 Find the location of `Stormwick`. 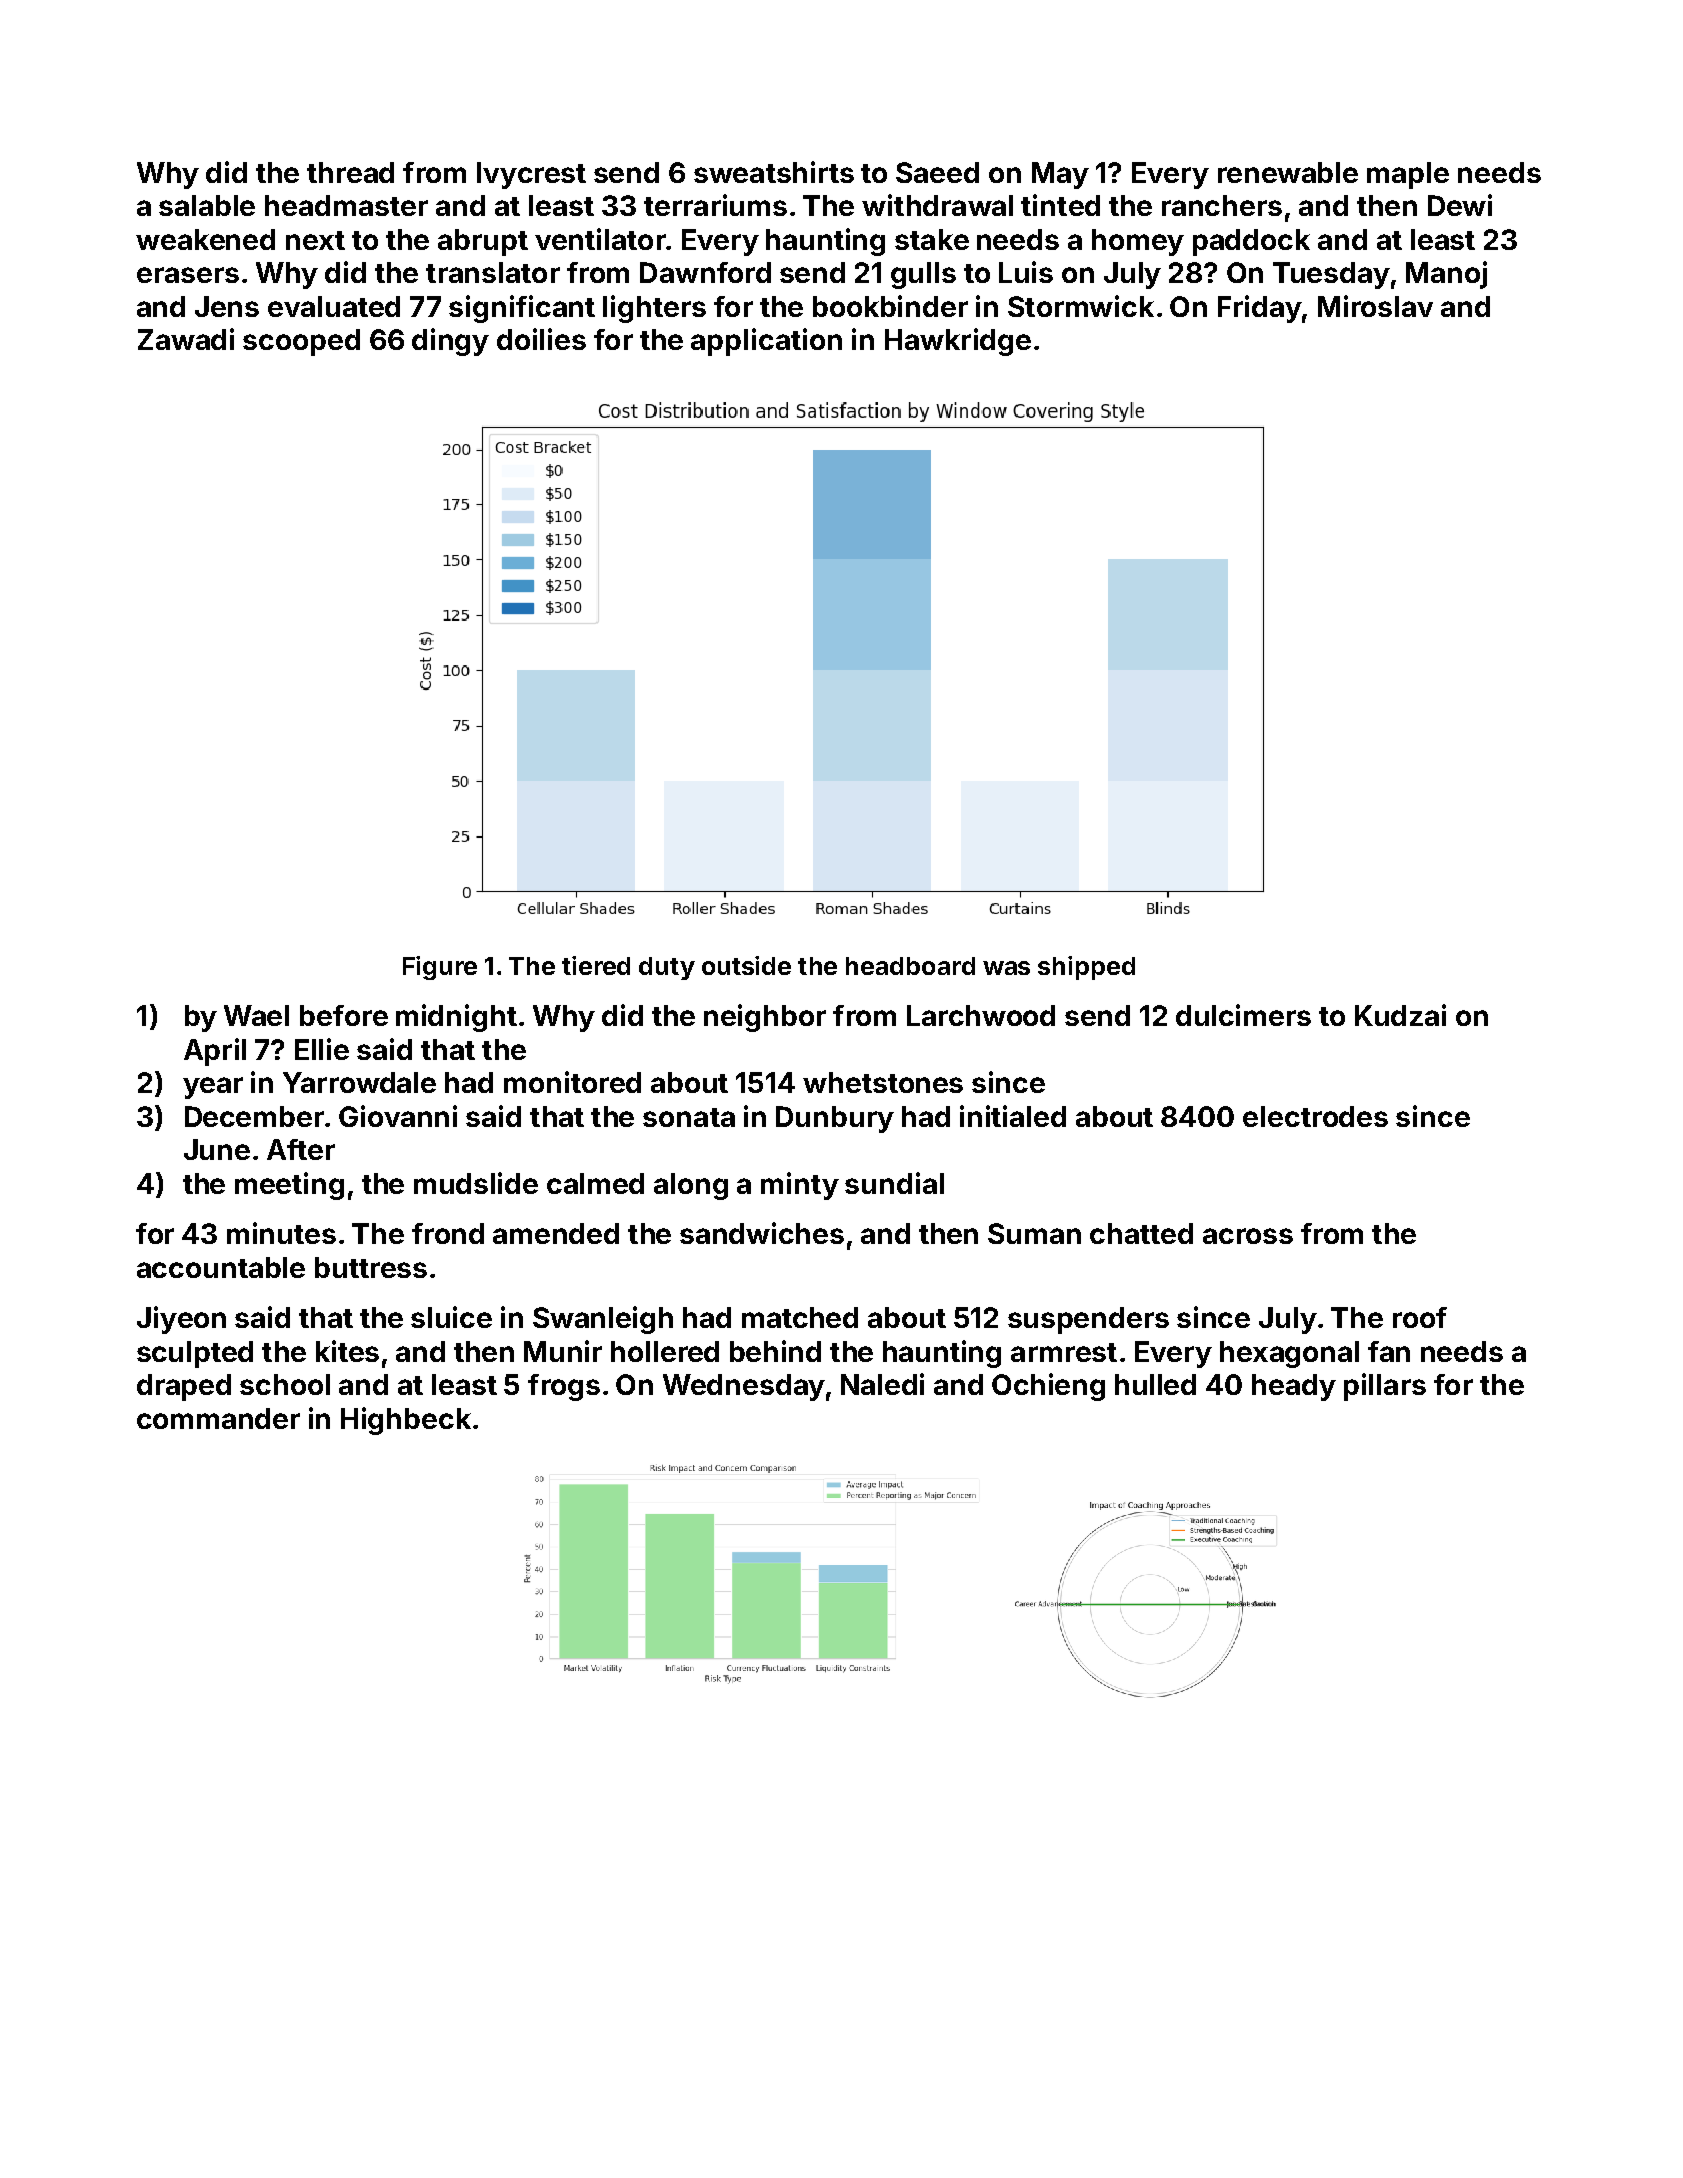

Stormwick is located at coordinates (1081, 306).
